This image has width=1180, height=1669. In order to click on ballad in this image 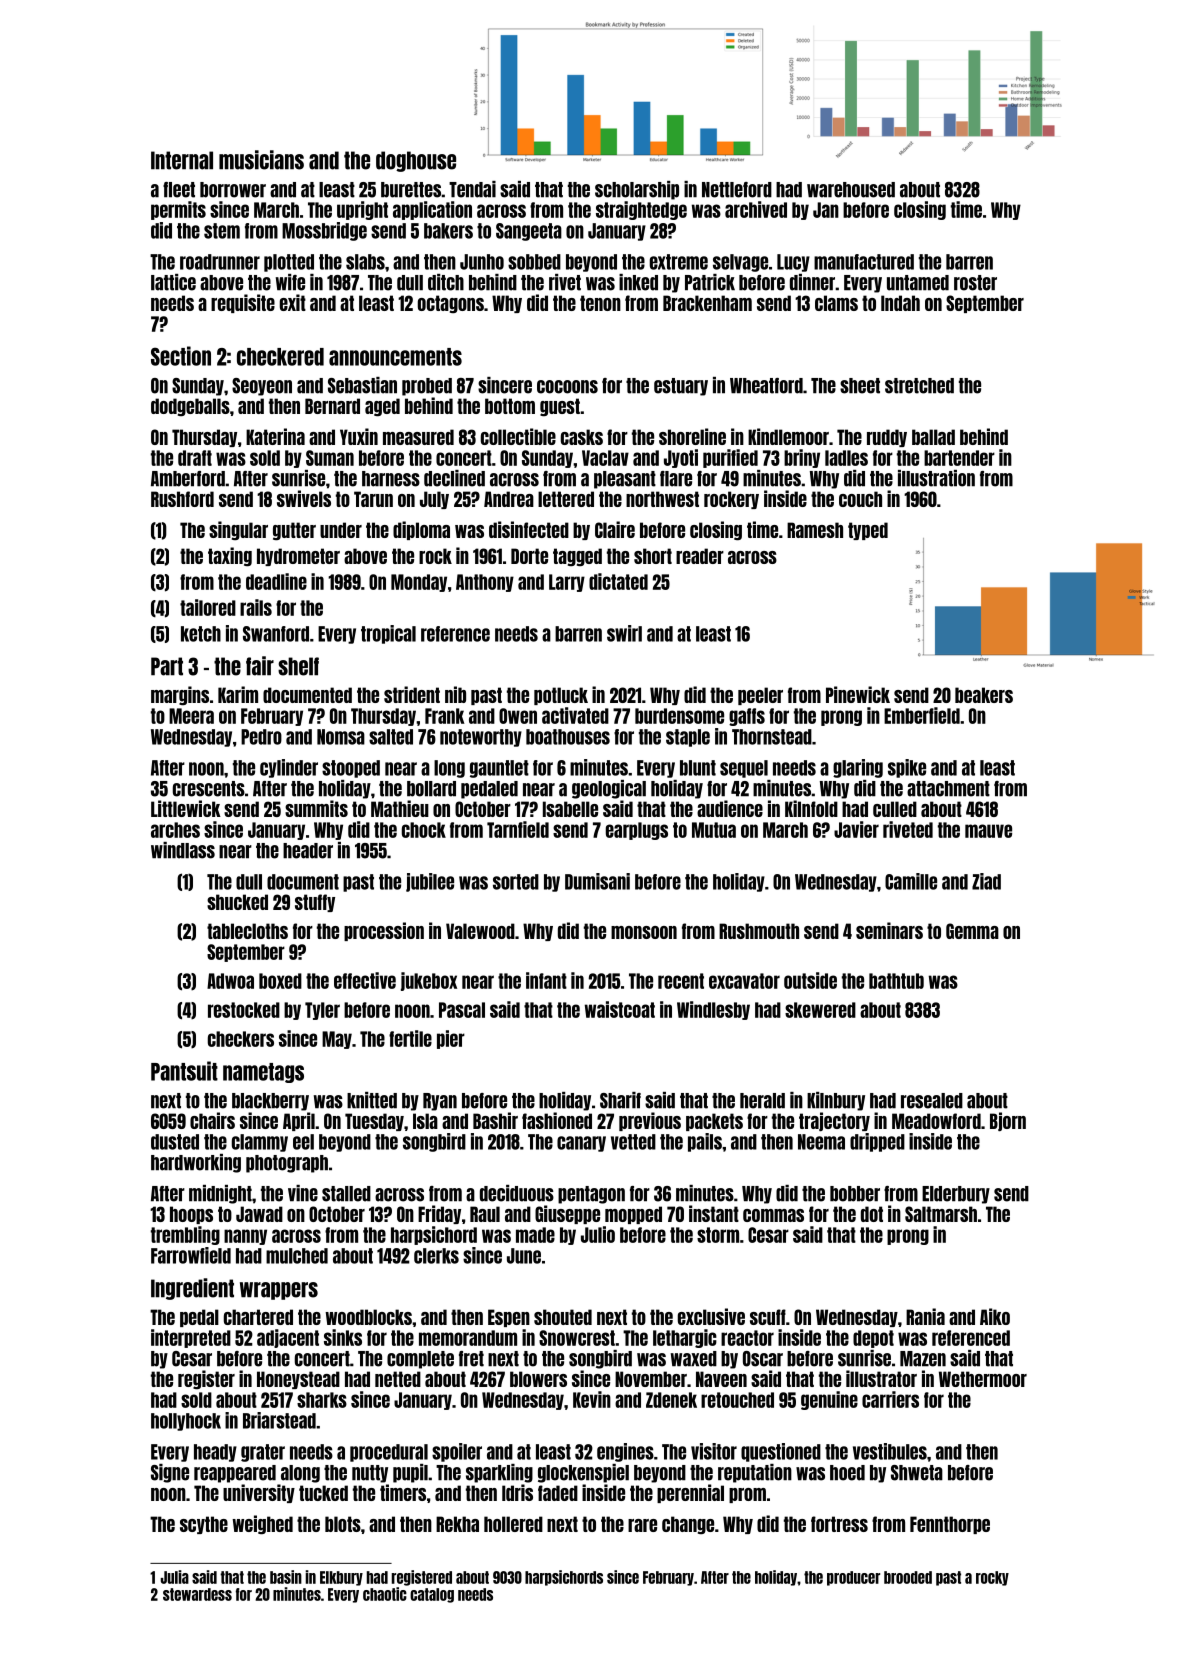, I will do `click(933, 437)`.
